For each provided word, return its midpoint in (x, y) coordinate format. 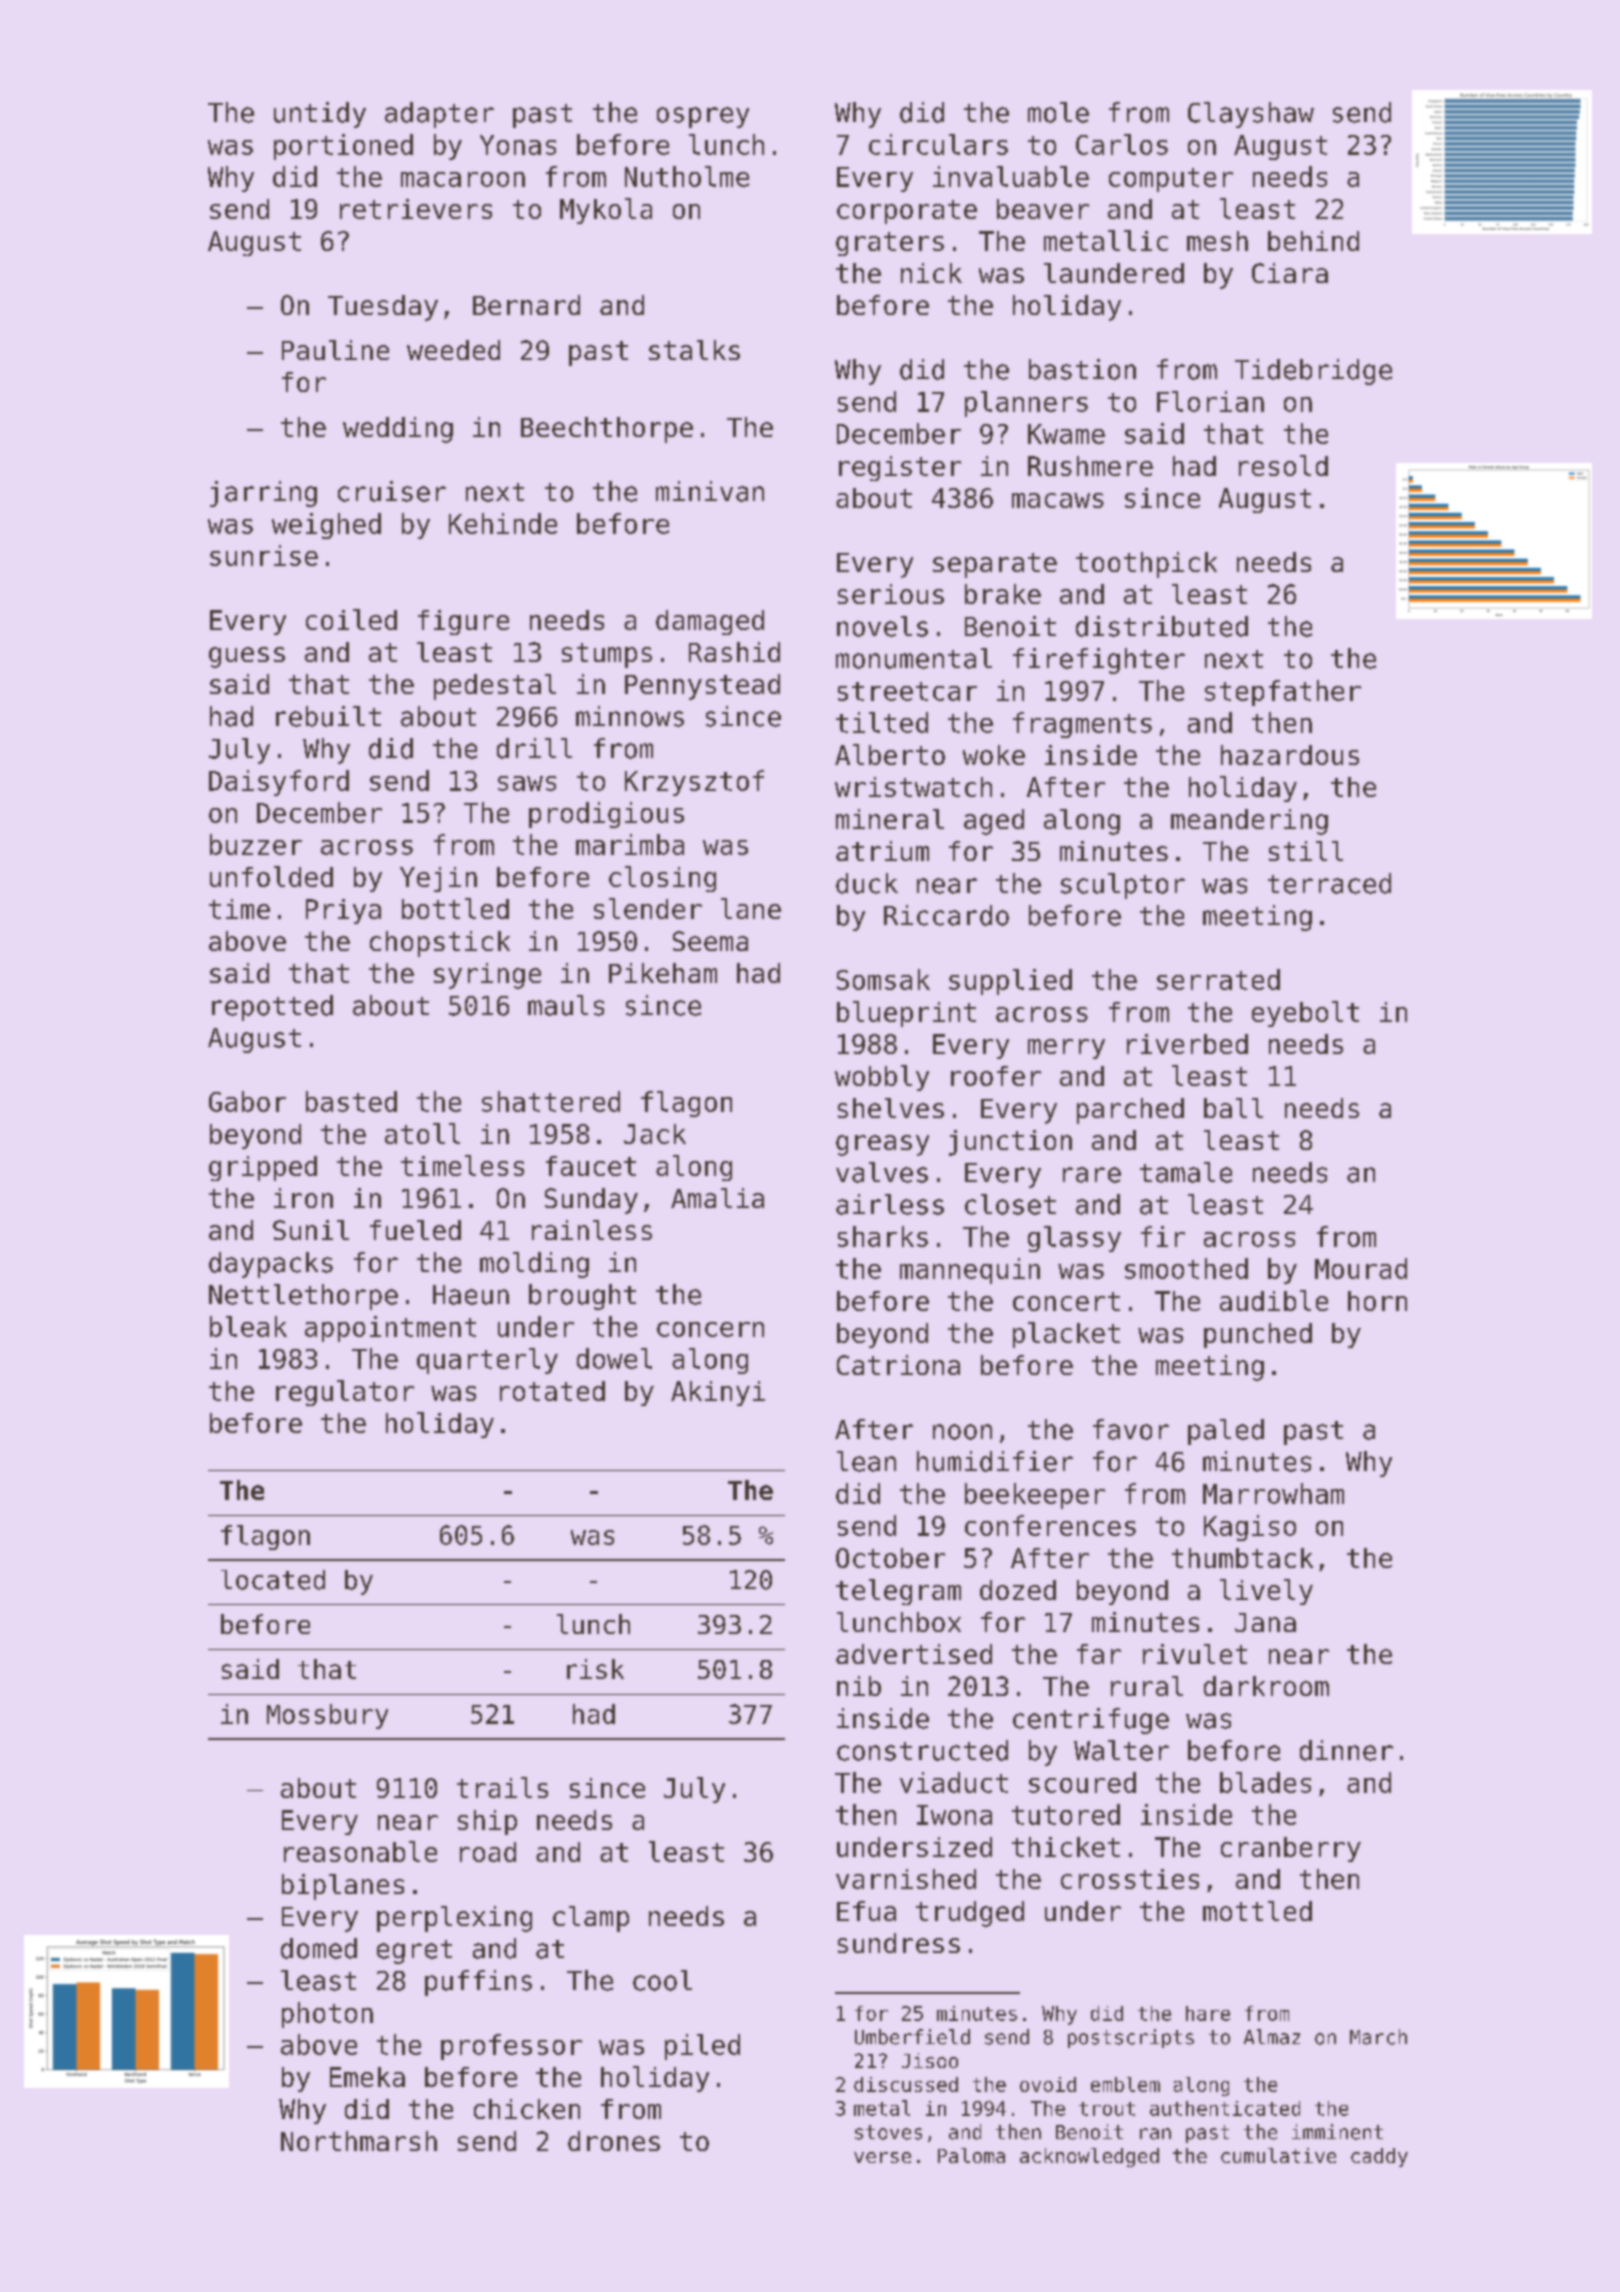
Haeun (471, 1295)
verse (882, 2157)
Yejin (438, 879)
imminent (1337, 2132)
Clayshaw (1251, 115)
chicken (527, 2109)
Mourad (1361, 1268)
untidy (320, 115)
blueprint (906, 1014)
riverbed (1187, 1044)
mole (1058, 112)
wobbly (882, 1078)
